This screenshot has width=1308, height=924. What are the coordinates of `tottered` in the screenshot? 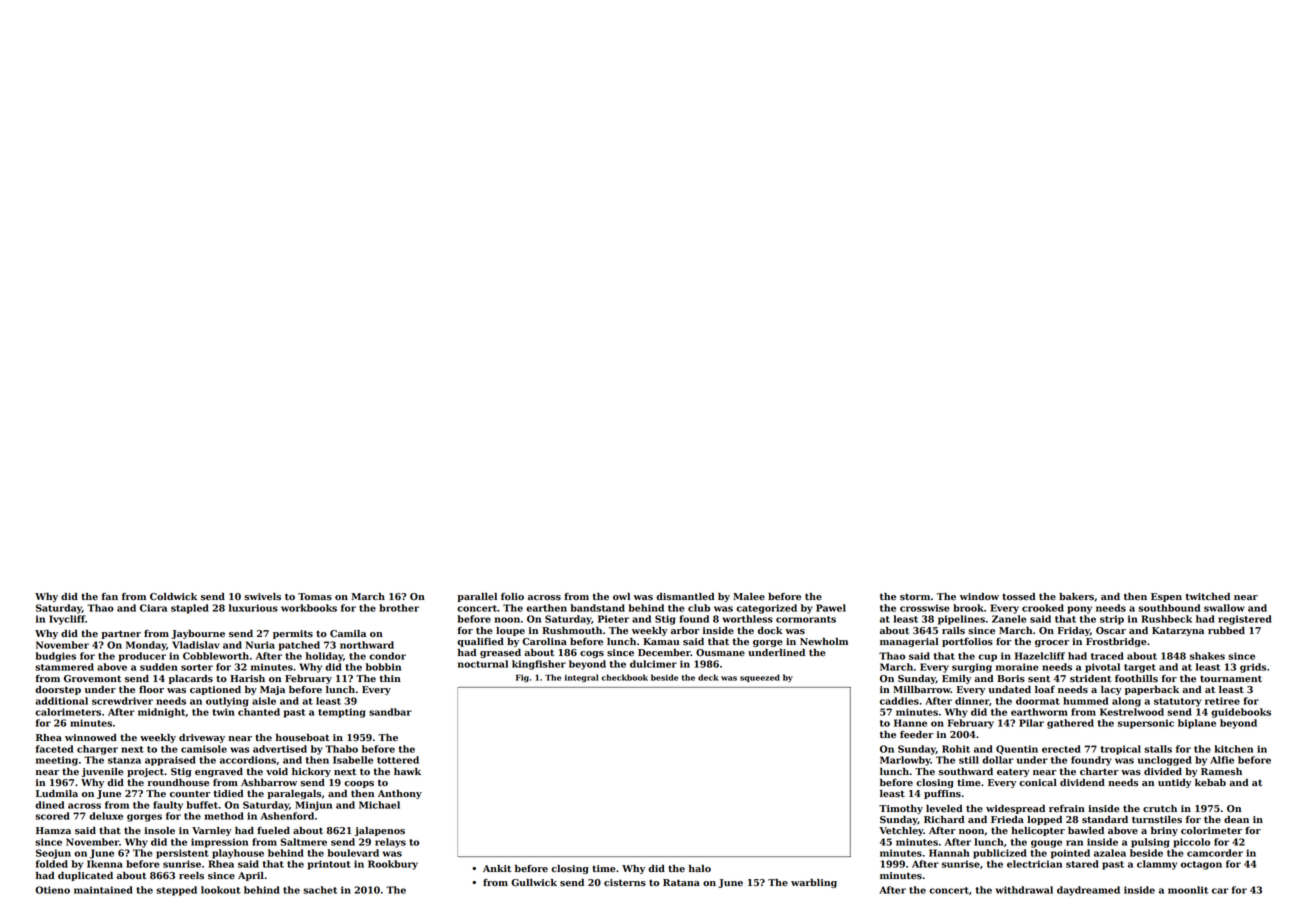 It's located at (398, 760).
